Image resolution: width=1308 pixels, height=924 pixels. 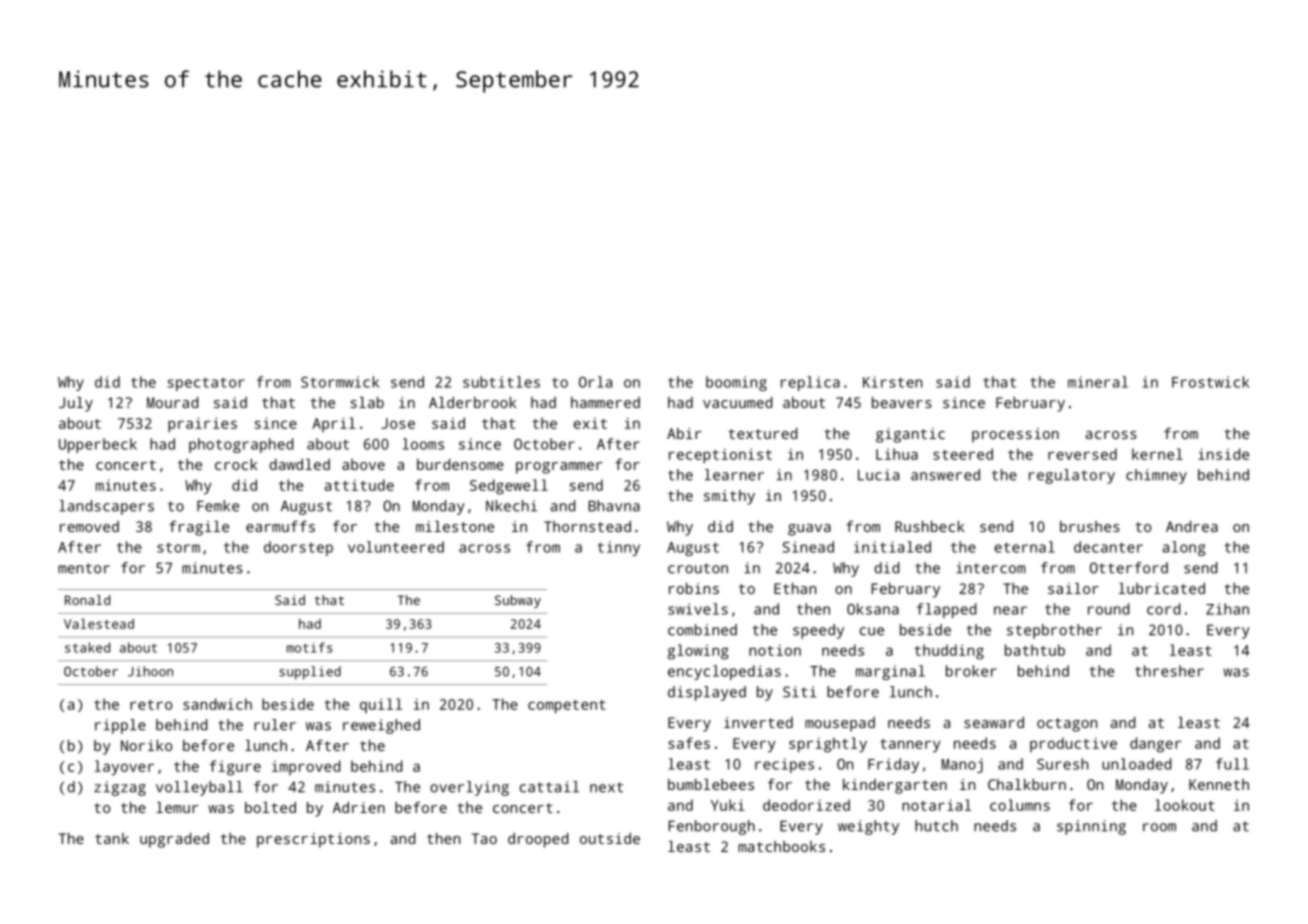 What do you see at coordinates (106, 507) in the image?
I see `landscapers` at bounding box center [106, 507].
